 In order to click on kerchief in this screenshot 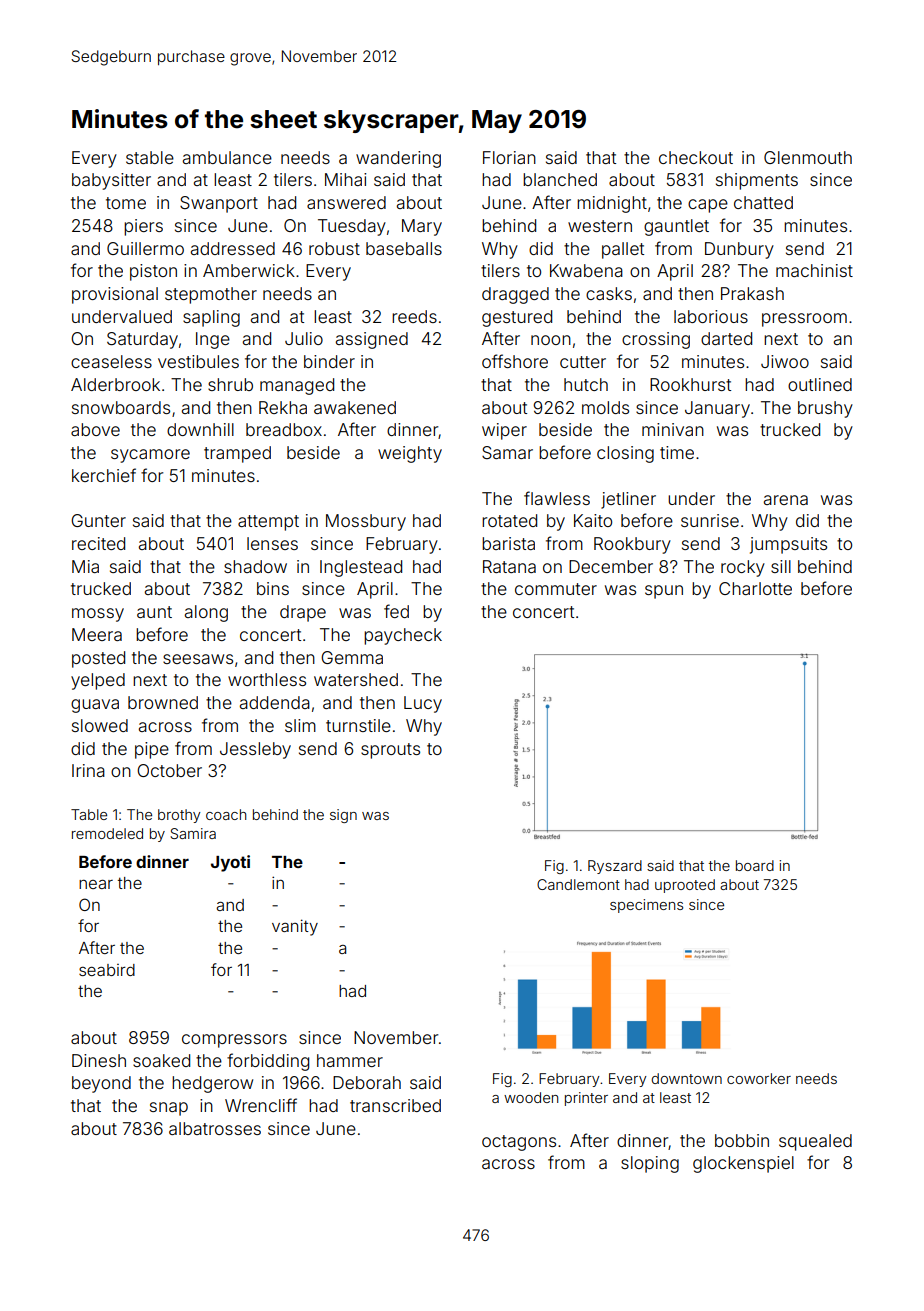, I will do `click(104, 475)`.
